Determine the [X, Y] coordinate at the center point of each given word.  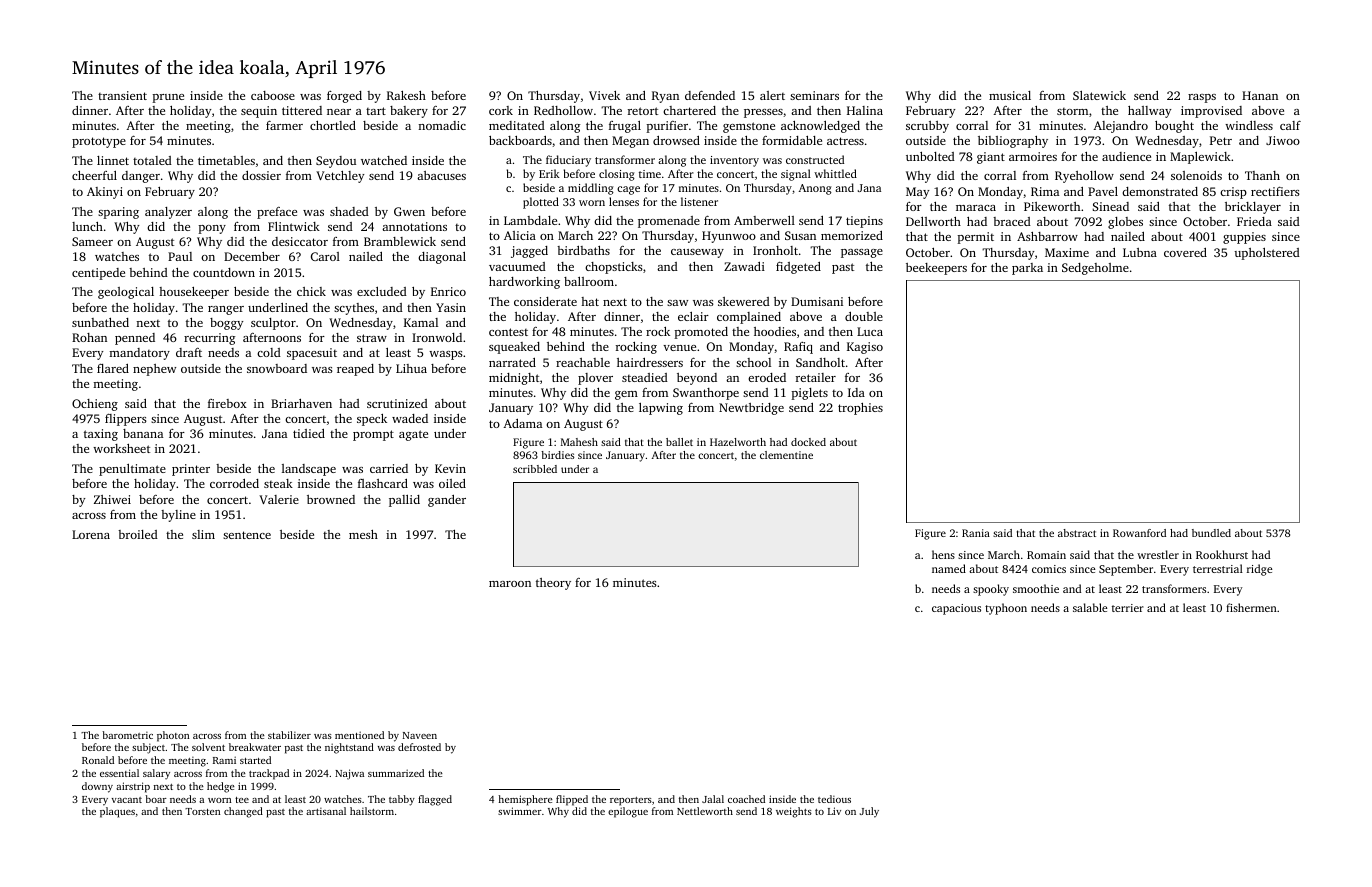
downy [97, 787]
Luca [870, 331]
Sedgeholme [1095, 269]
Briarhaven [301, 403]
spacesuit [312, 354]
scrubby [927, 127]
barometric [127, 735]
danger [141, 177]
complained [749, 318]
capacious [956, 609]
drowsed [676, 140]
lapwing [661, 409]
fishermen [1251, 607]
